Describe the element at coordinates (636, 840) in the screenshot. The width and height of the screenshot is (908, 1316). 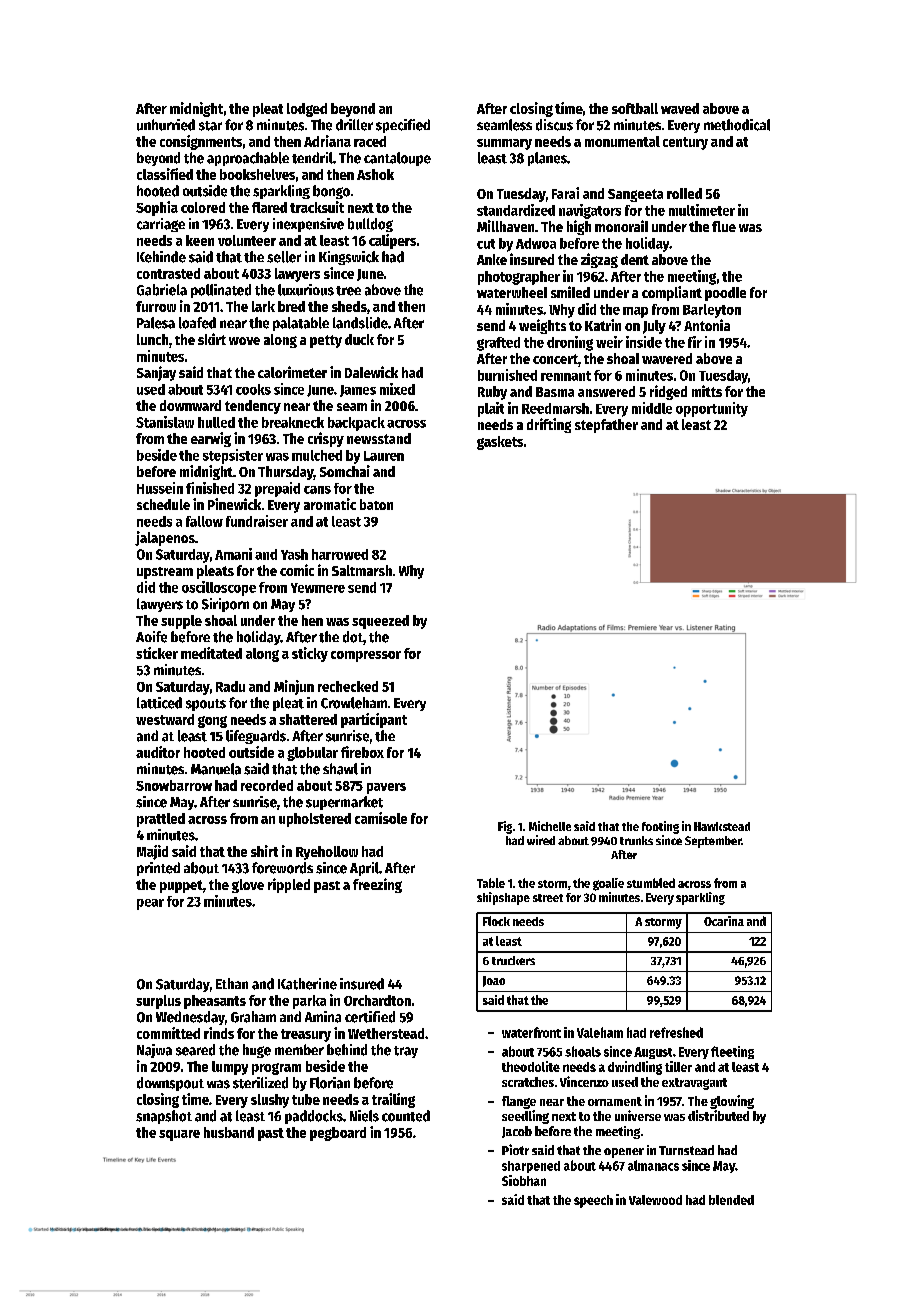
I see `trunks` at that location.
